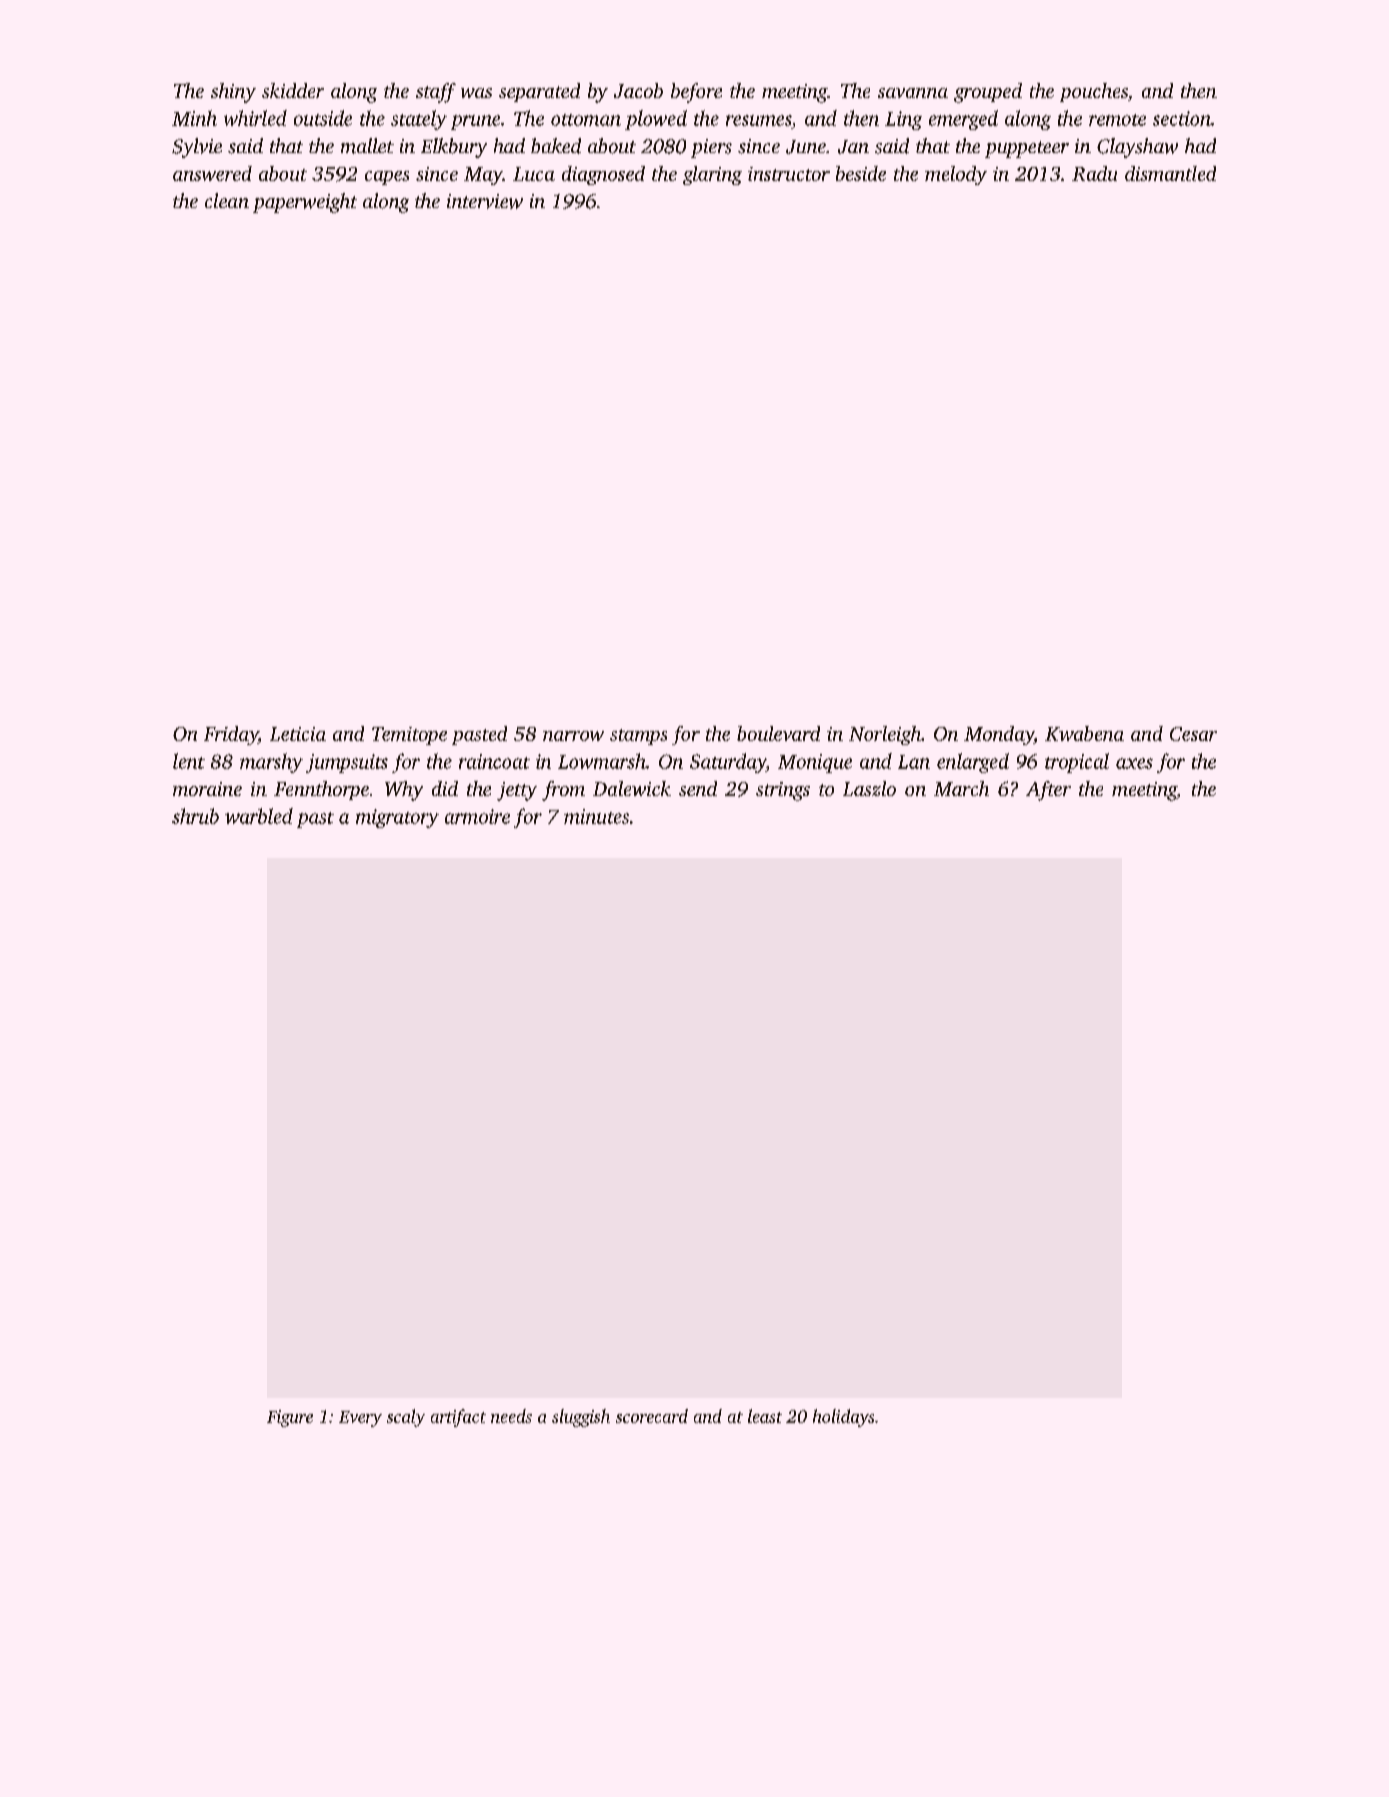  What do you see at coordinates (1094, 173) in the screenshot?
I see `Radu` at bounding box center [1094, 173].
